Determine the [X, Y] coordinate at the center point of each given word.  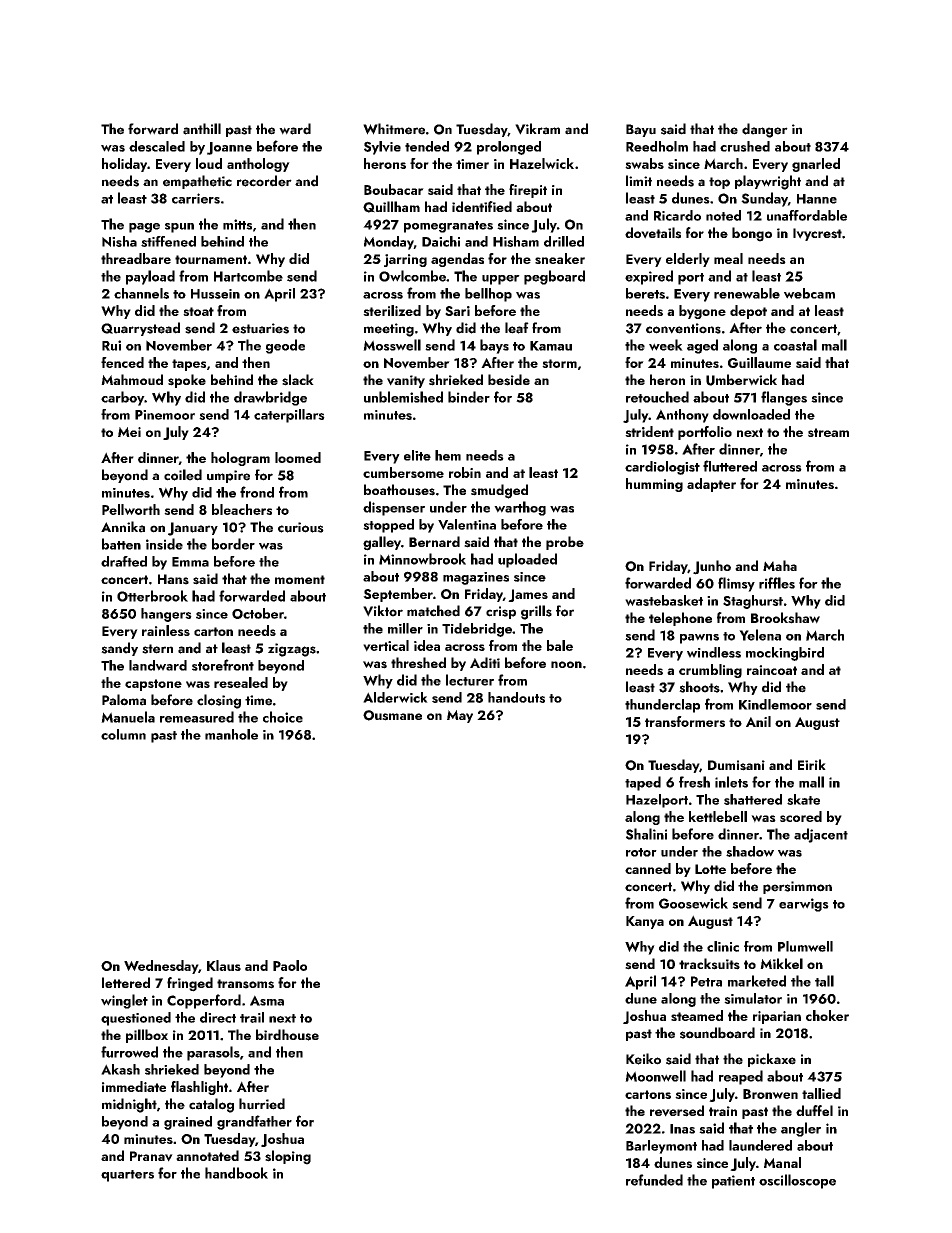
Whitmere [394, 129]
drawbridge [270, 398]
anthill [202, 129]
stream [828, 432]
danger [765, 130]
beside [509, 380]
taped [643, 783]
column [123, 734]
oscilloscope [797, 1181]
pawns [699, 639]
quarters [127, 1176]
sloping [288, 1157]
